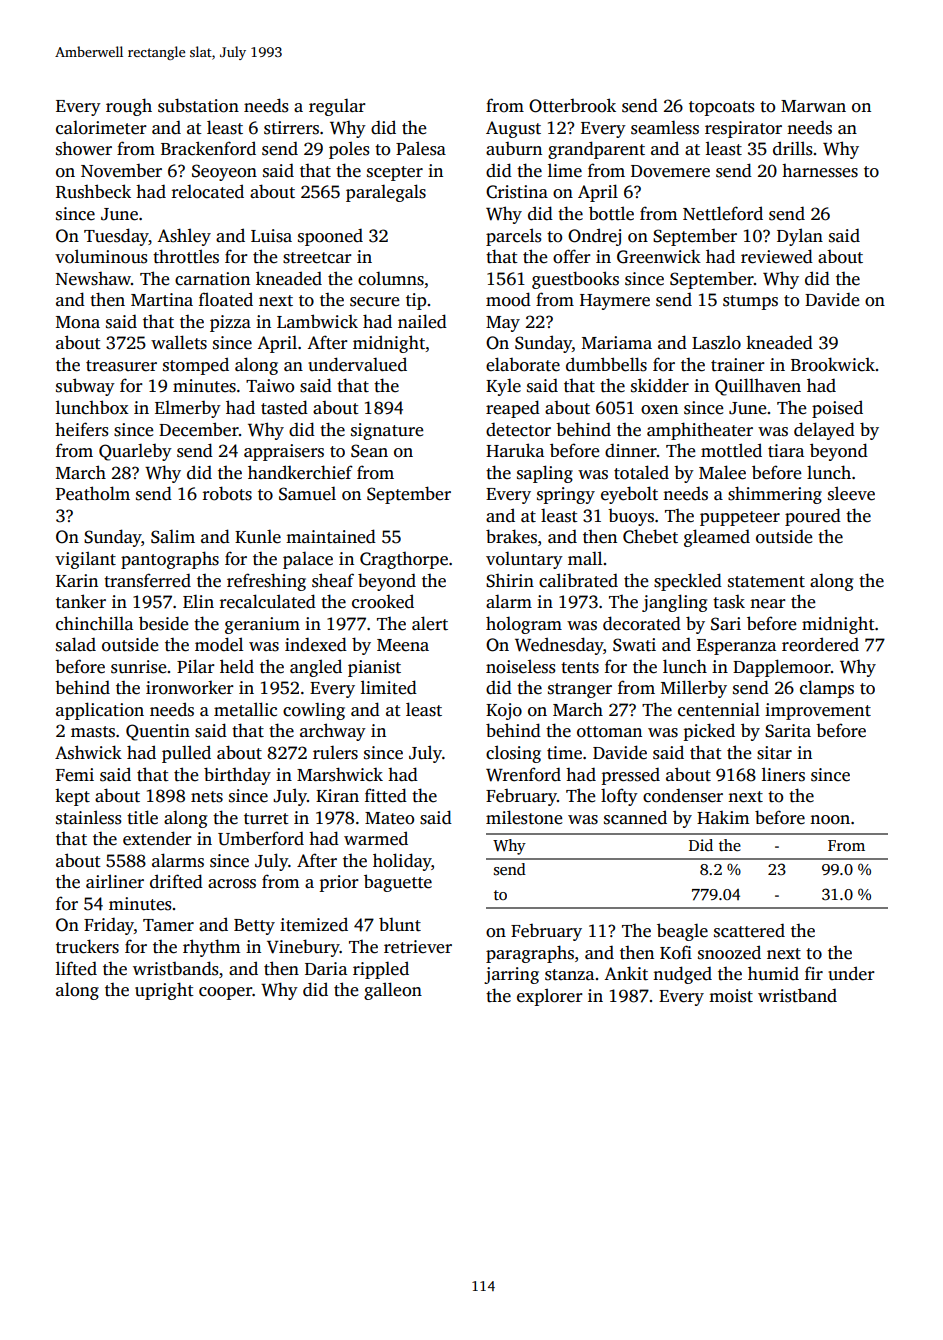  What do you see at coordinates (139, 667) in the document?
I see `sunrise` at bounding box center [139, 667].
